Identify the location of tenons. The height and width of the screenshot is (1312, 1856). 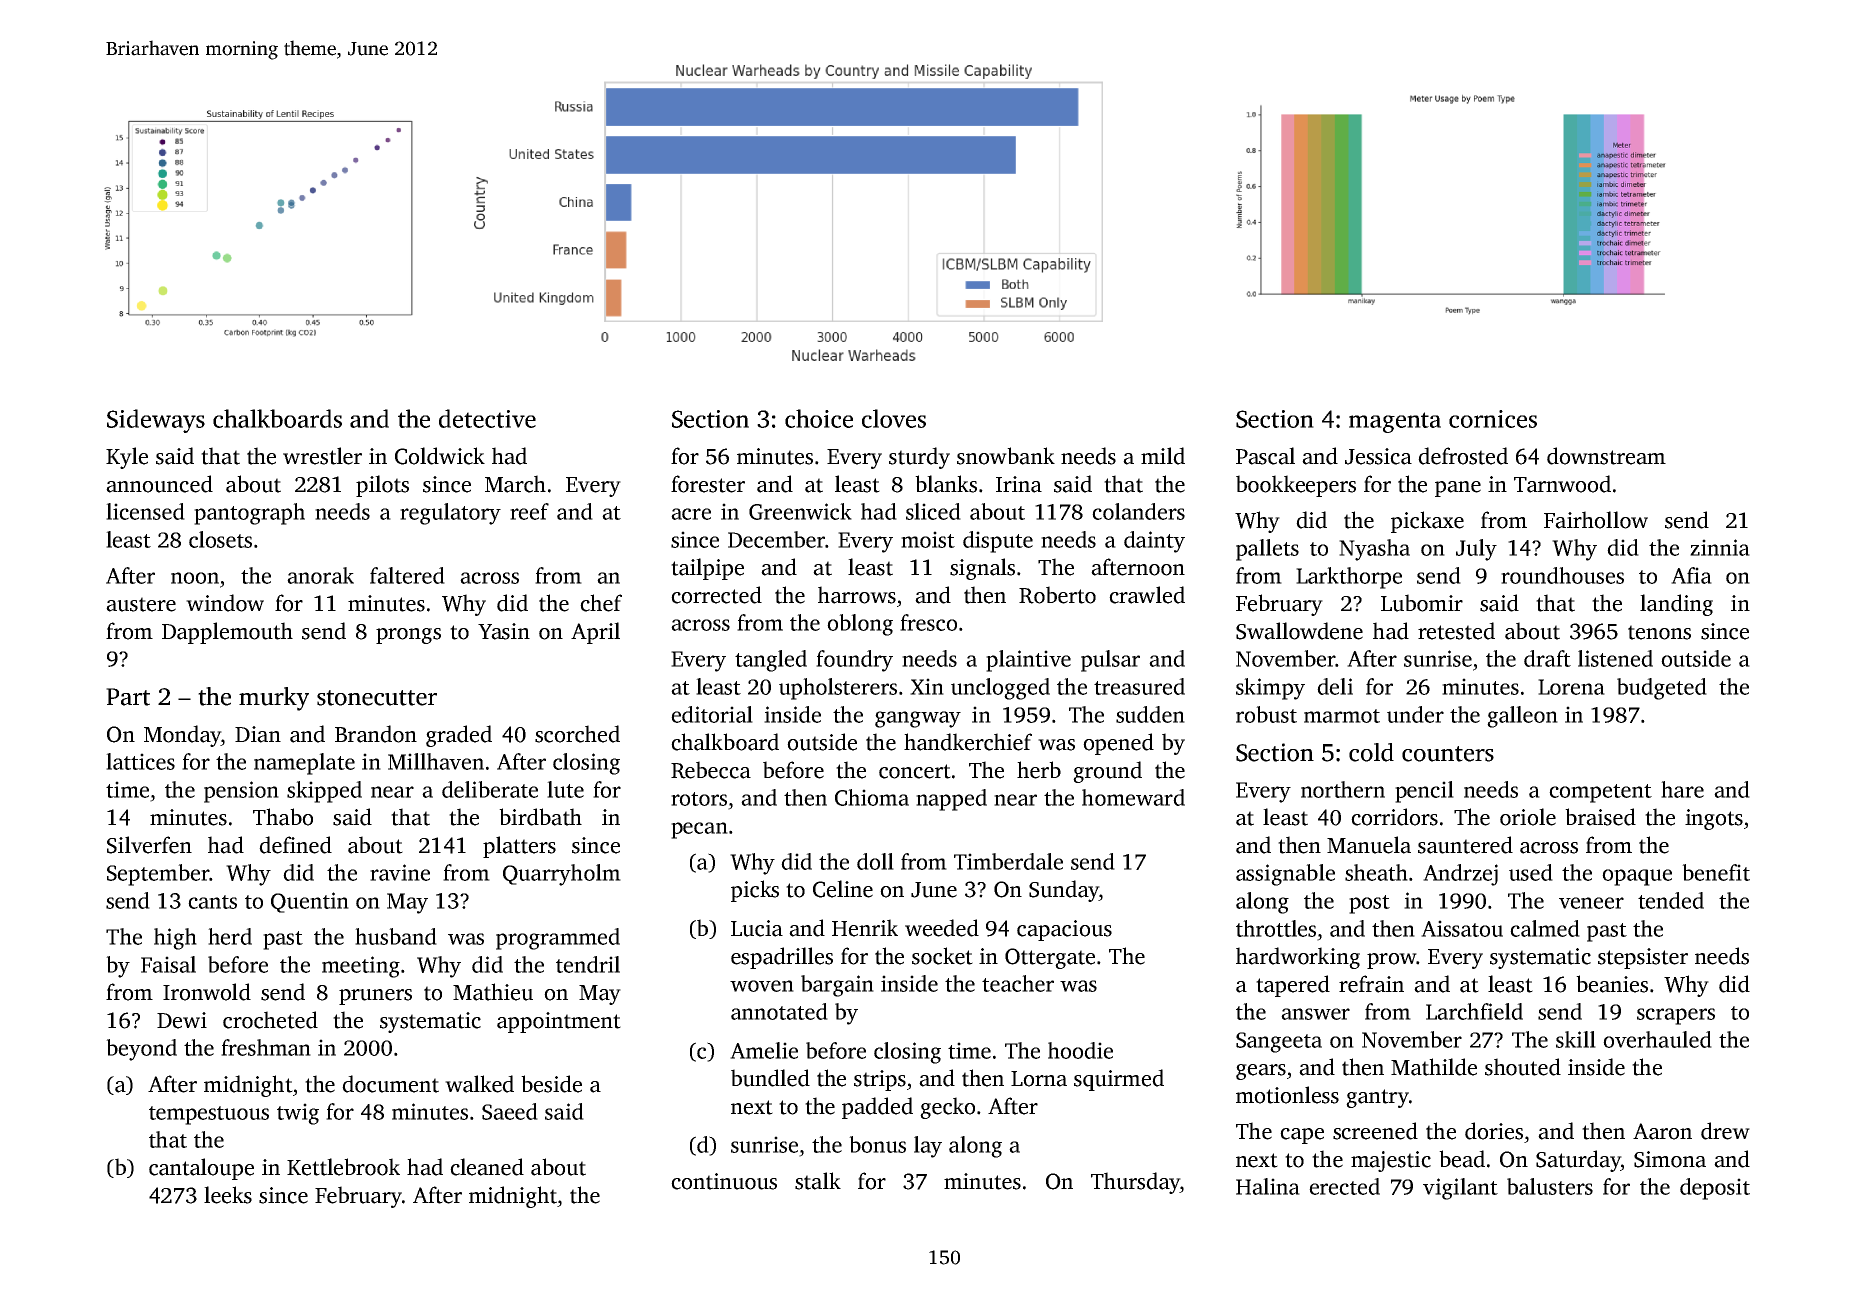
(1659, 632).
